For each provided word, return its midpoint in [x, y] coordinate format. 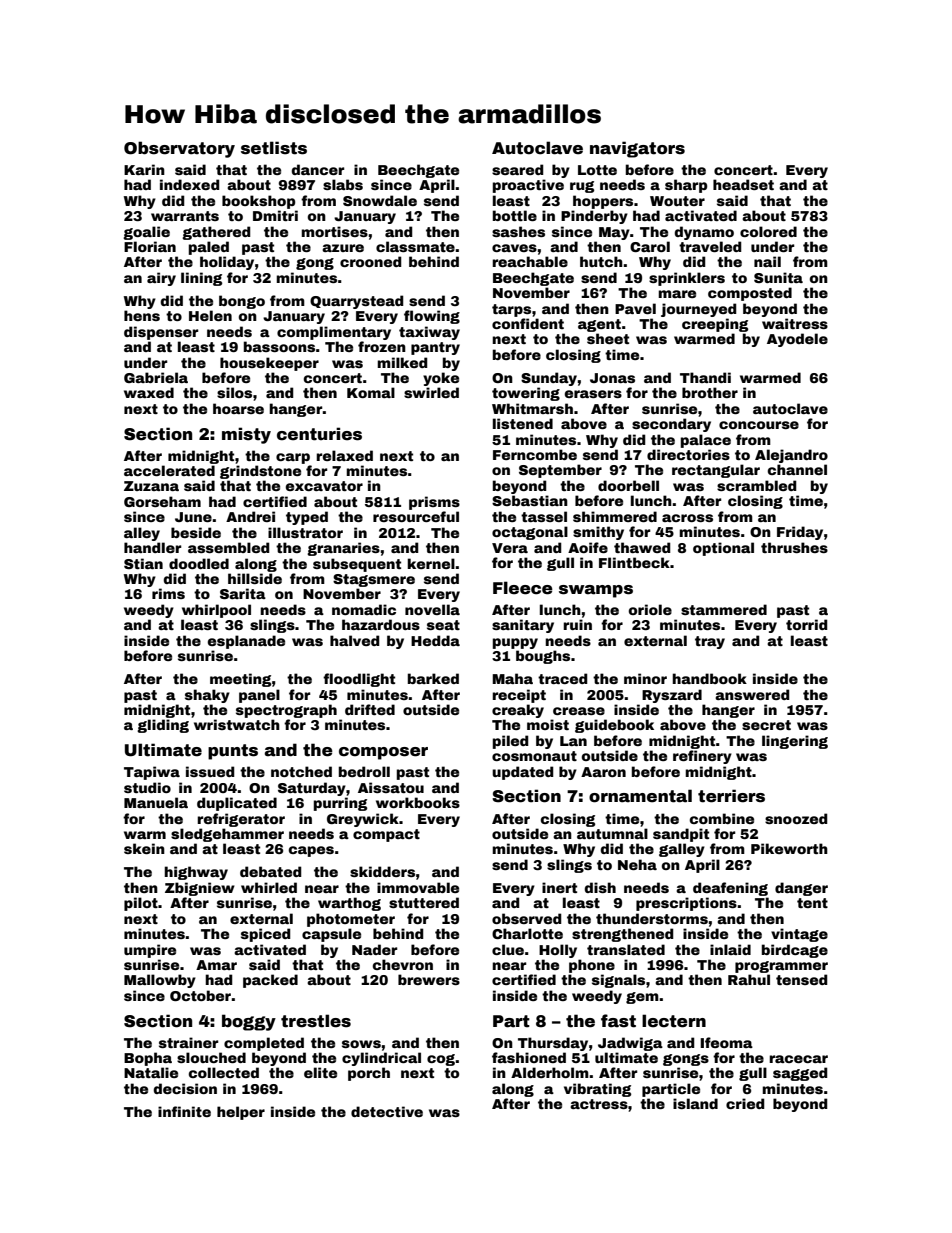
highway [196, 873]
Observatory [179, 149]
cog [441, 1060]
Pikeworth [789, 848]
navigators [637, 149]
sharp [686, 186]
